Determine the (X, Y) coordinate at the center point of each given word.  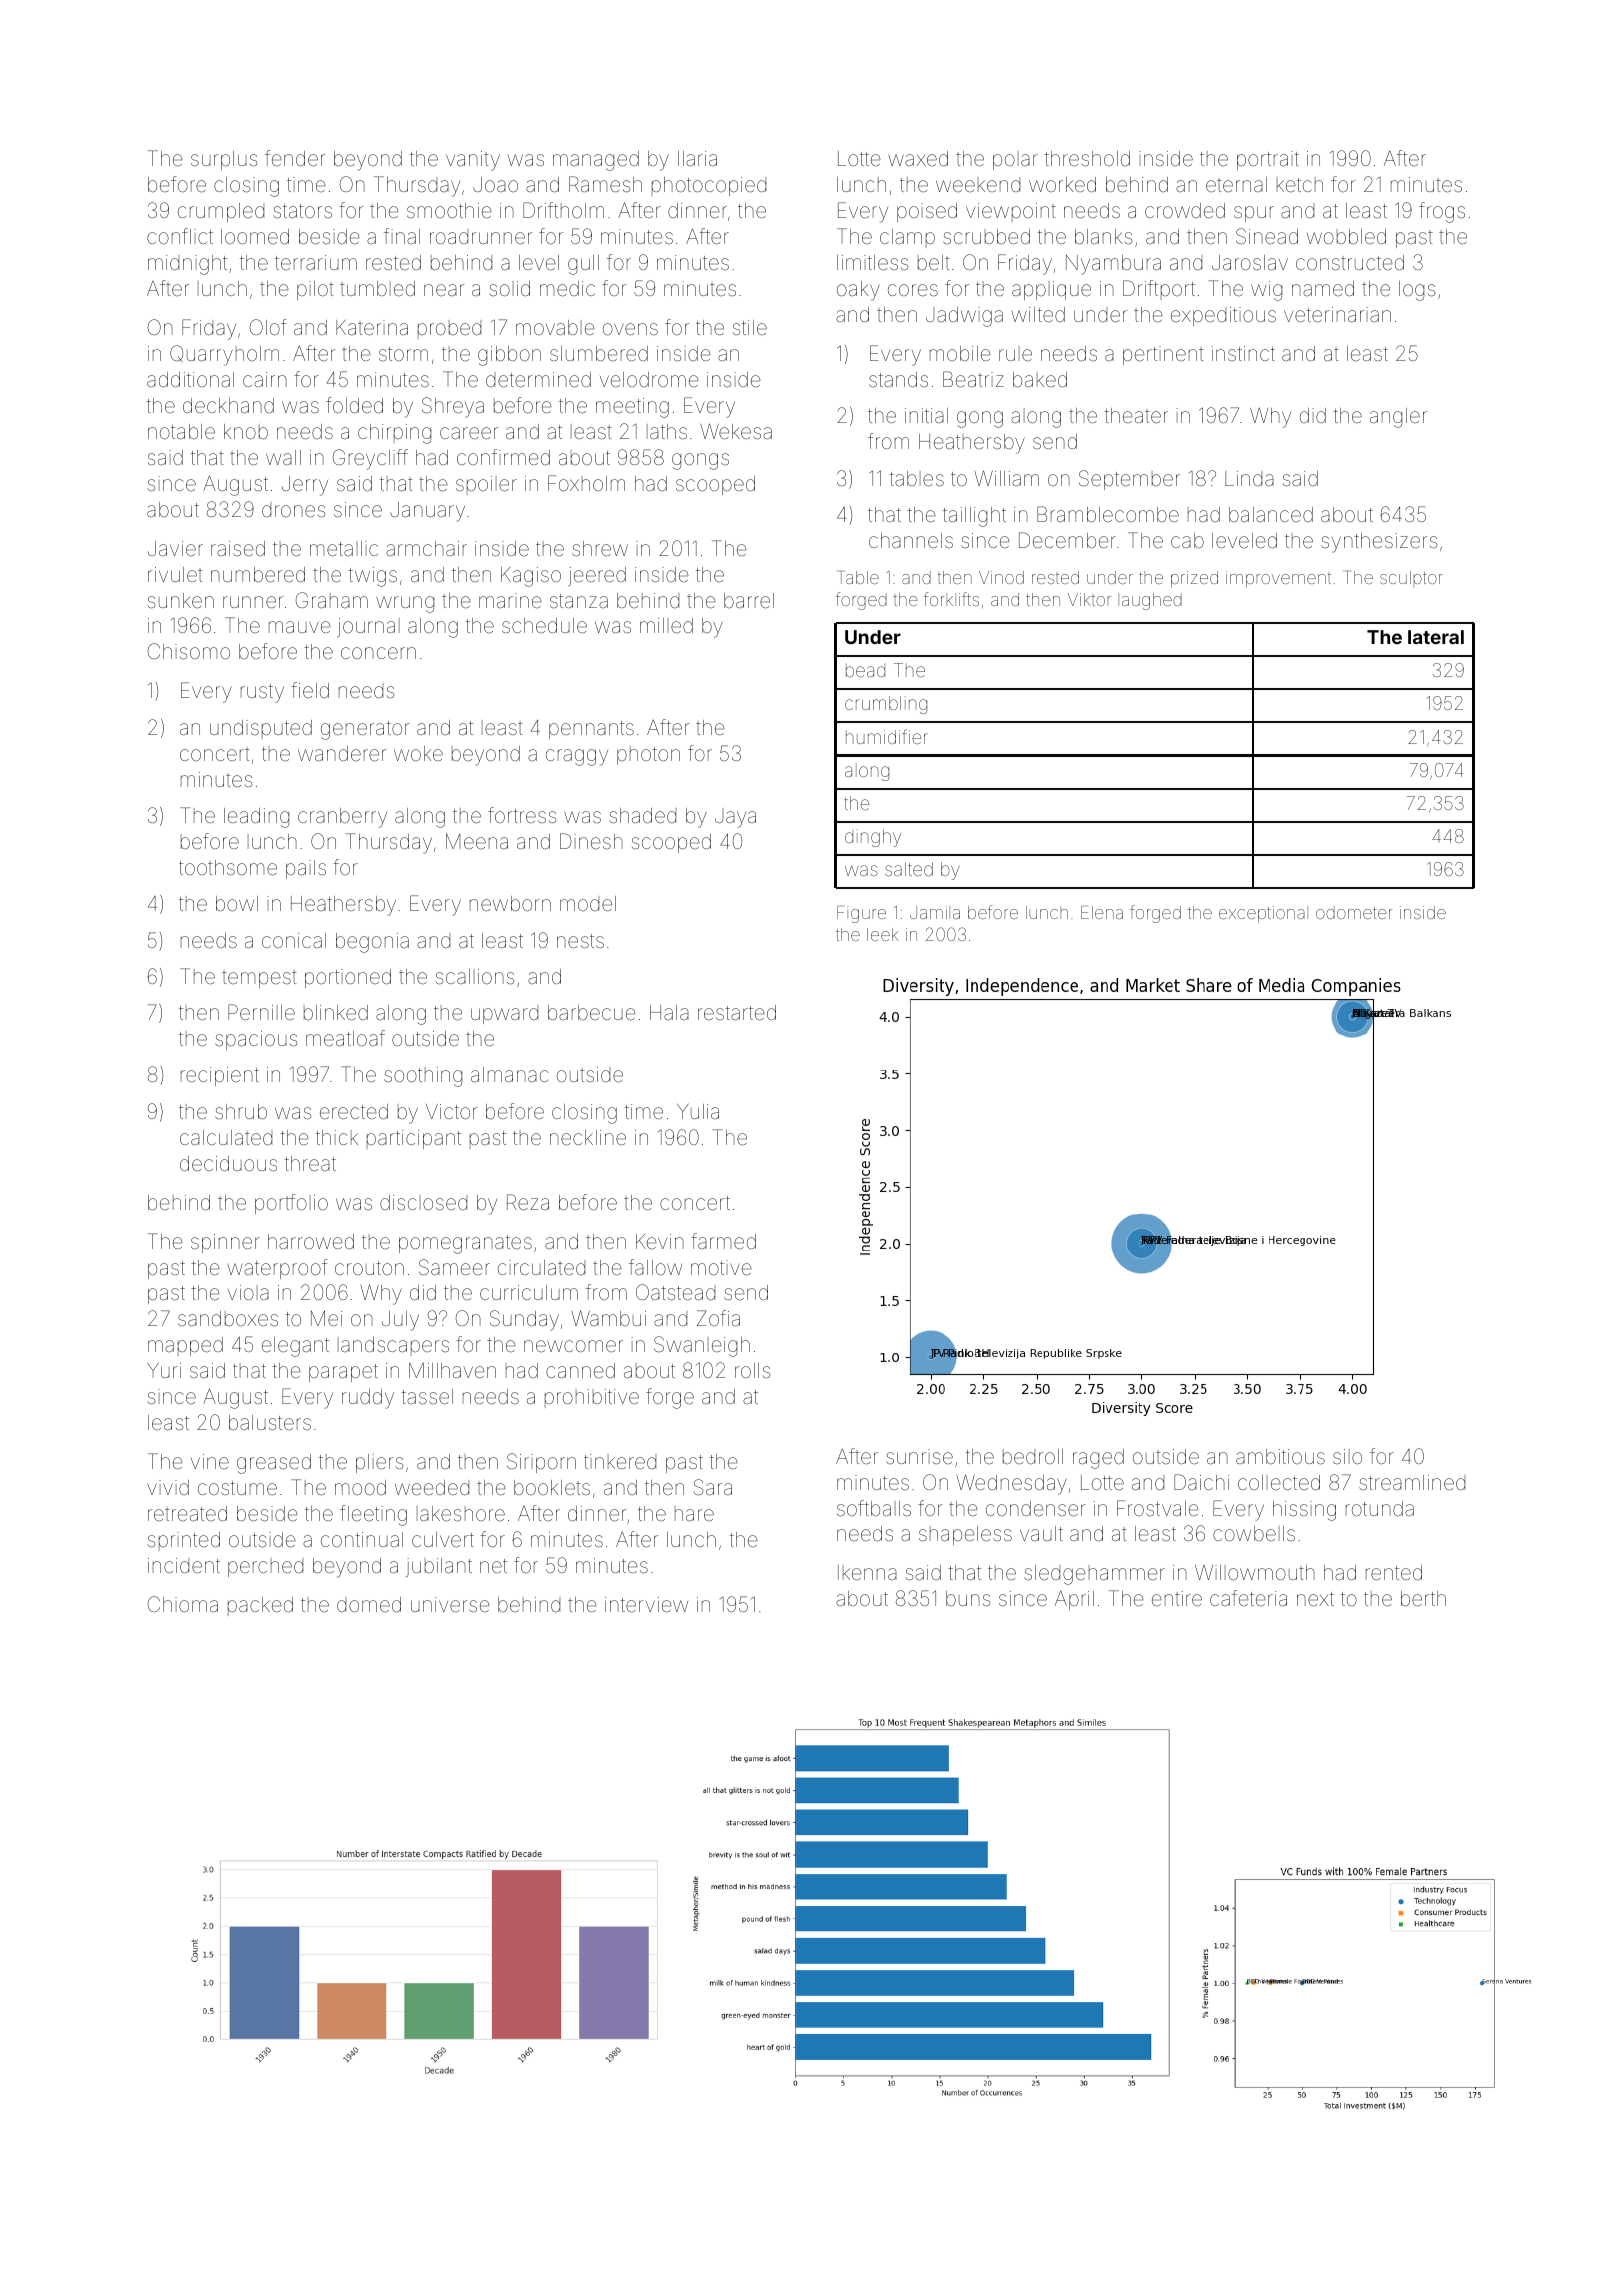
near (444, 290)
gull (583, 265)
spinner (225, 1243)
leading (256, 818)
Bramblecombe (1108, 514)
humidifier (887, 736)
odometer (1354, 912)
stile (750, 327)
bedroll (1033, 1456)
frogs (1442, 212)
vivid (168, 1487)
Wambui (608, 1318)
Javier (175, 548)
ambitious (1280, 1456)
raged (1098, 1459)
